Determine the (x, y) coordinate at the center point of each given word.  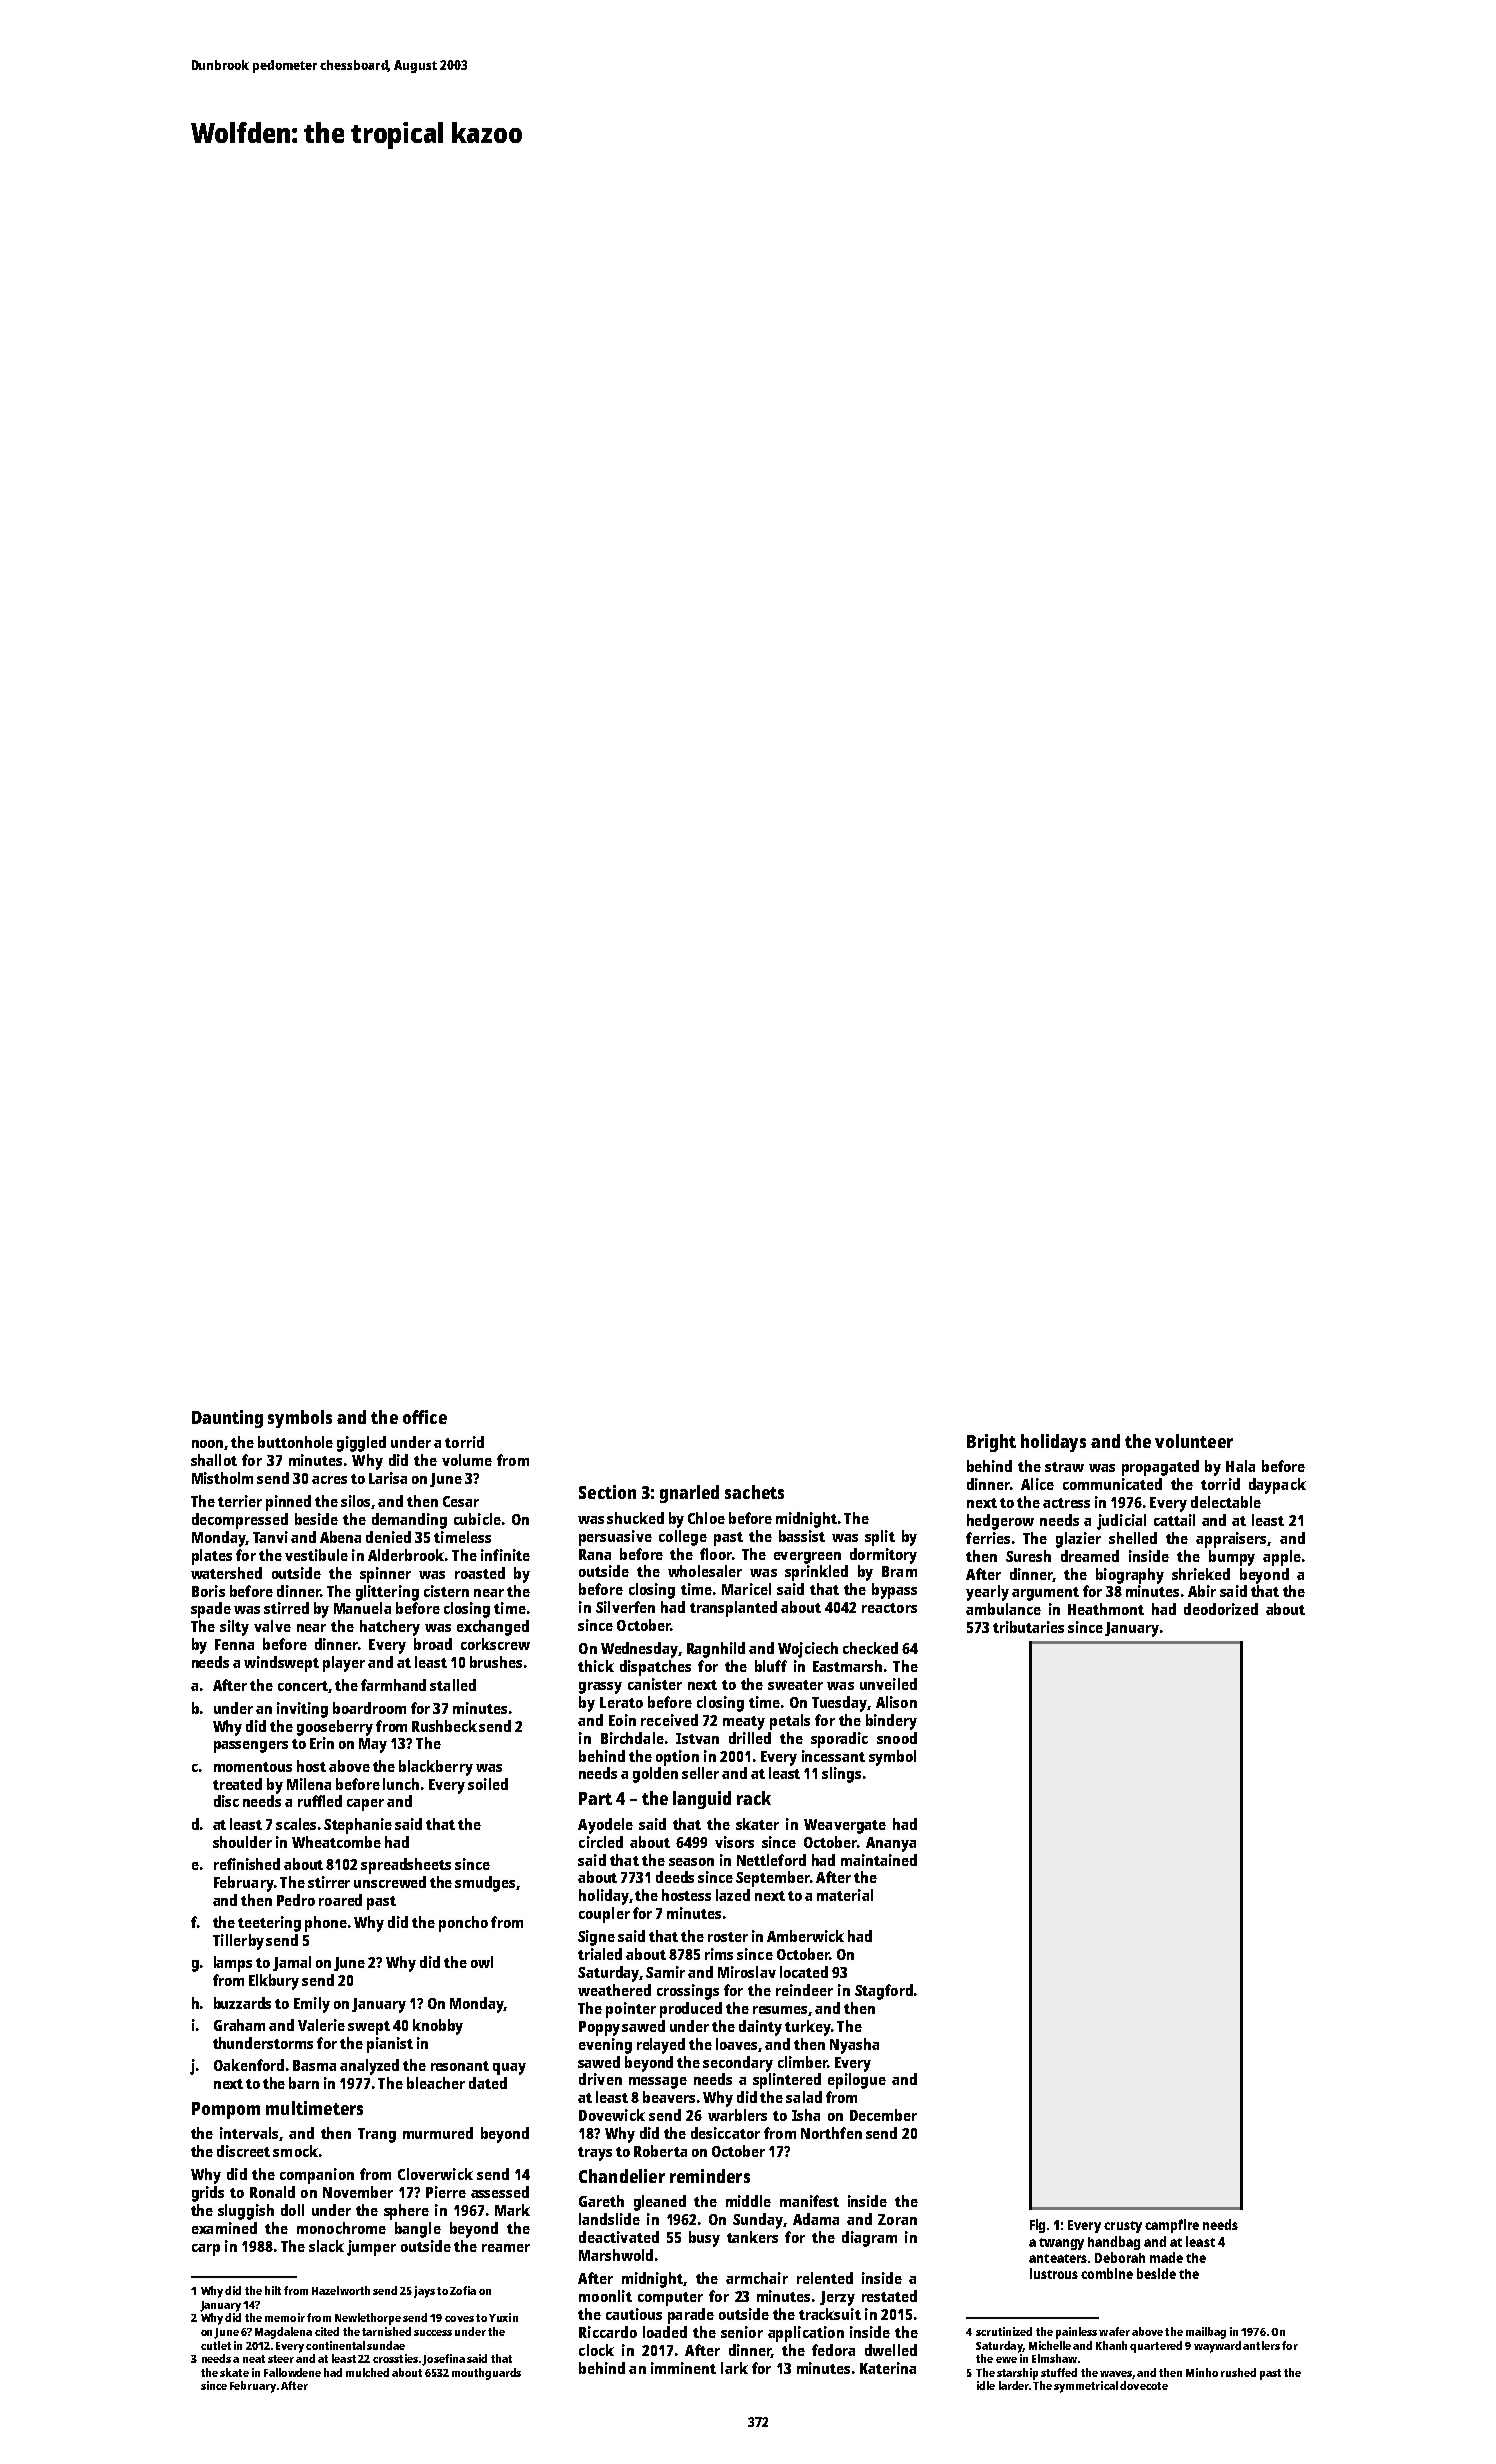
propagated (1160, 1468)
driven (600, 2079)
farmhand (393, 1685)
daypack (1277, 1486)
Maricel (746, 1589)
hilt (273, 2290)
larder (1014, 2385)
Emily (312, 2005)
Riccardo (608, 2332)
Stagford (884, 1992)
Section (607, 1492)
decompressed (240, 1521)
